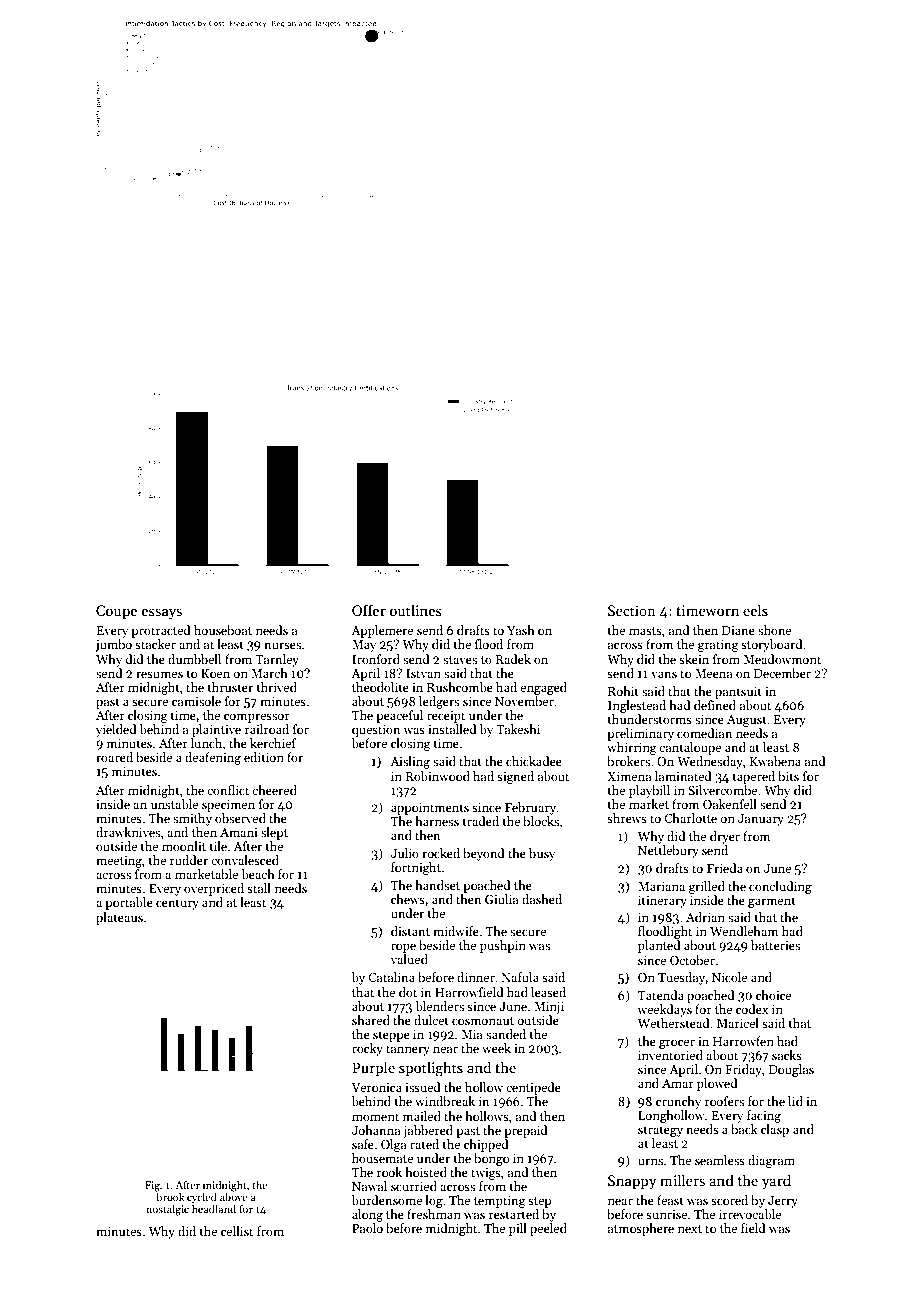  I want to click on harness, so click(437, 821).
